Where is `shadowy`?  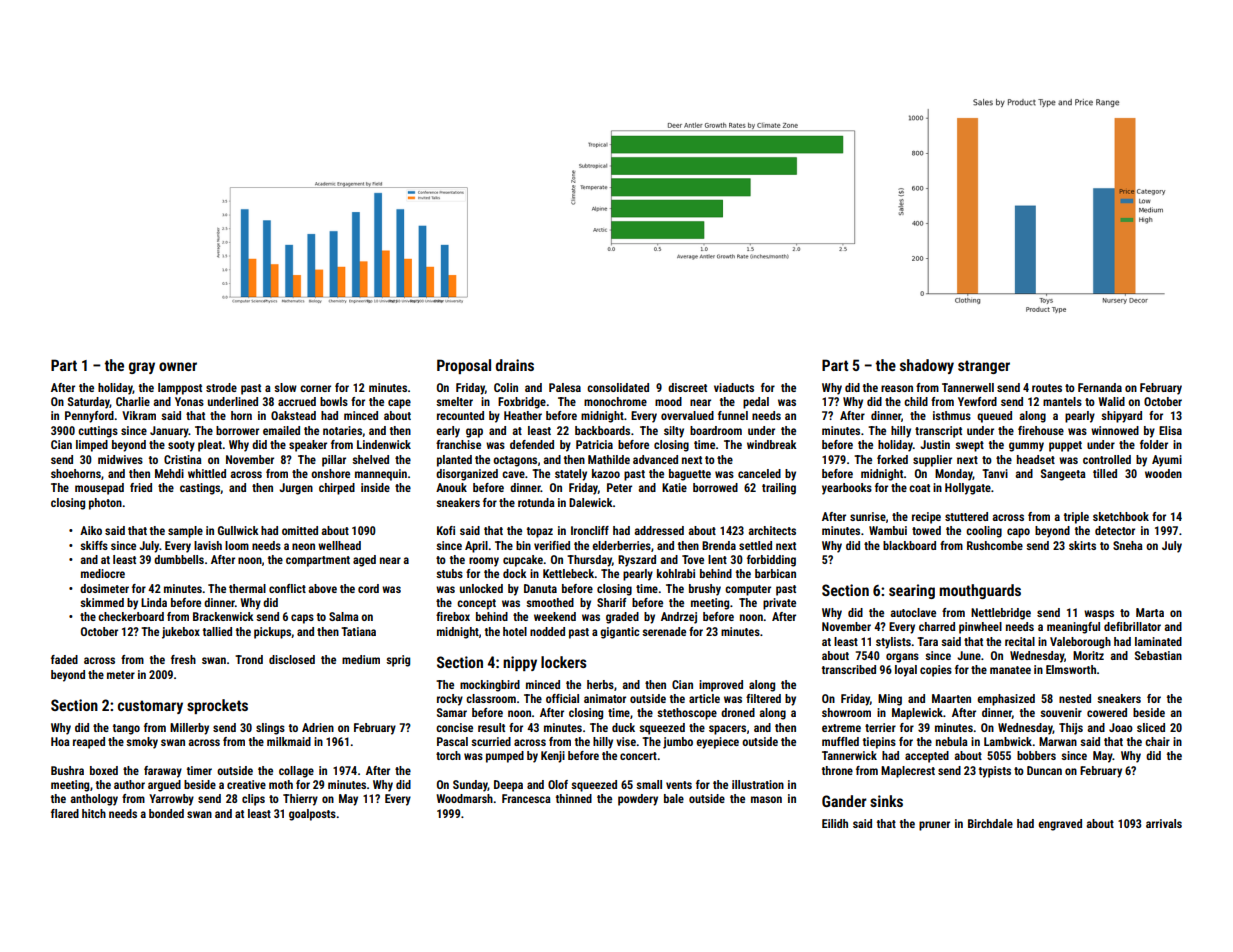
shadowy is located at coordinates (927, 366).
